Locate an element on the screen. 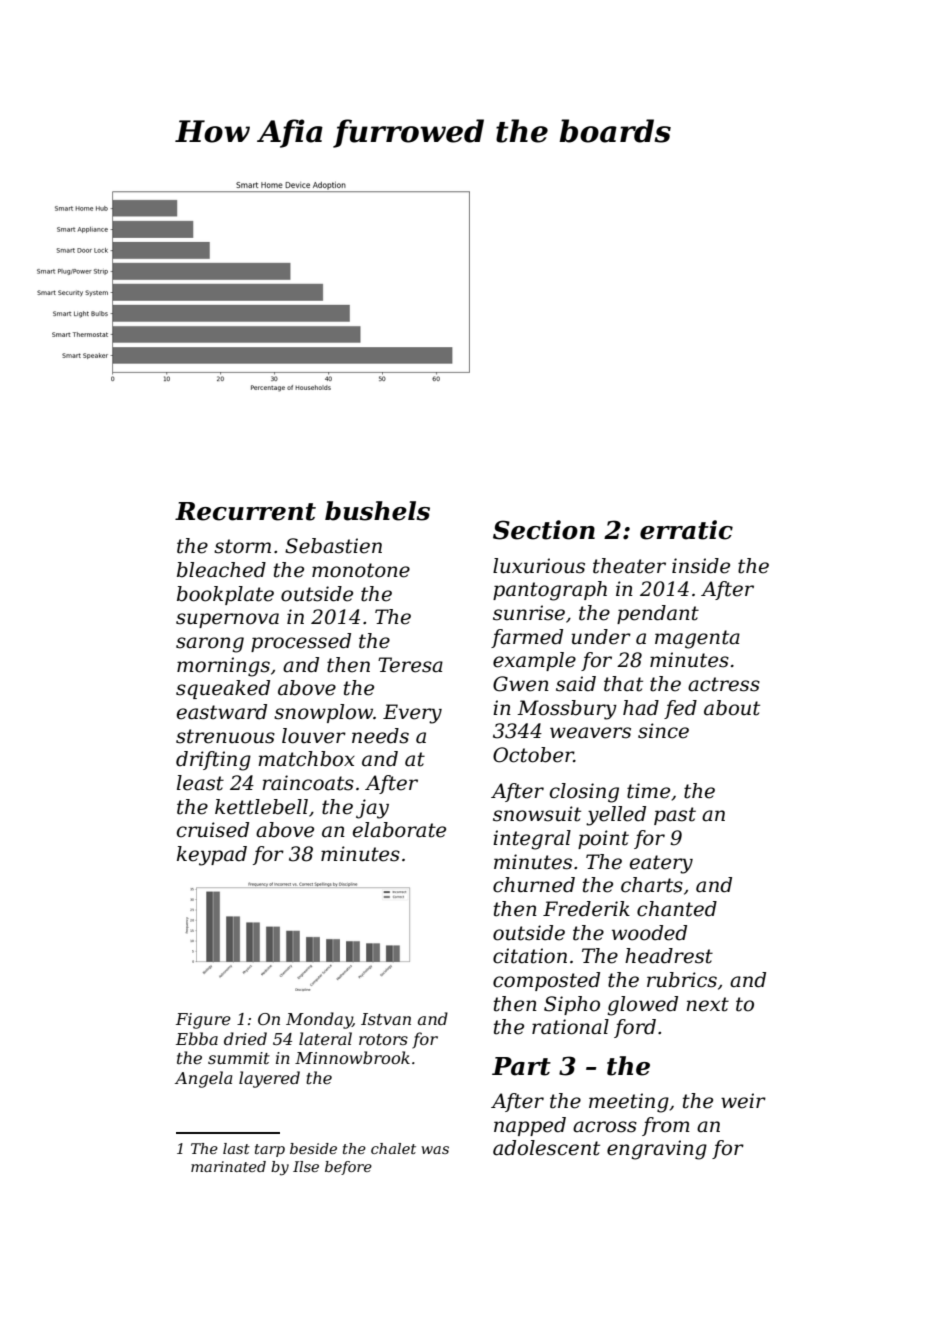  was is located at coordinates (435, 1150).
